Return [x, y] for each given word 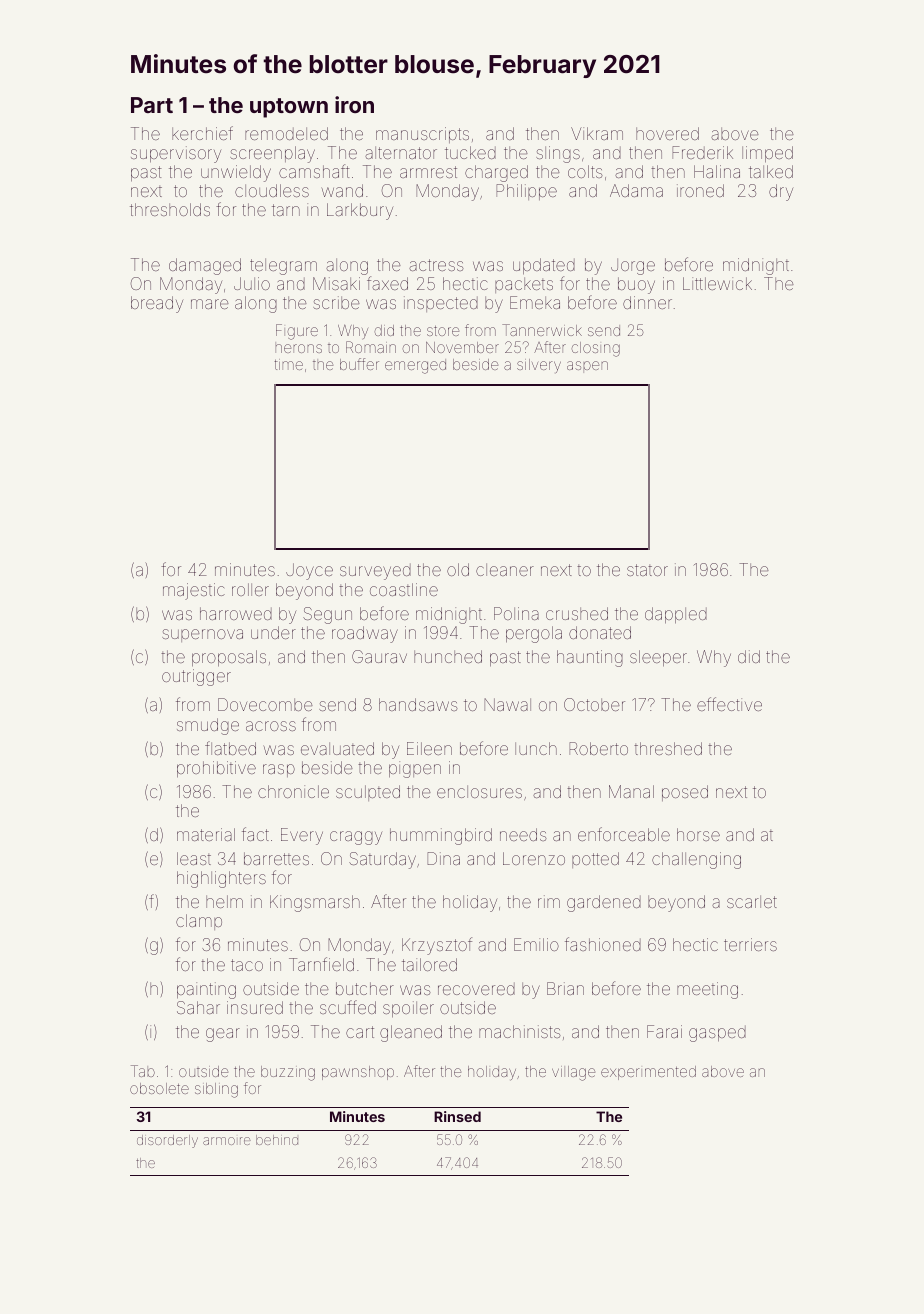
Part [152, 105]
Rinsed [457, 1116]
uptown [289, 108]
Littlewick [717, 283]
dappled [676, 615]
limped [767, 154]
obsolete [159, 1088]
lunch [536, 748]
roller [250, 589]
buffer [359, 364]
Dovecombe [265, 704]
